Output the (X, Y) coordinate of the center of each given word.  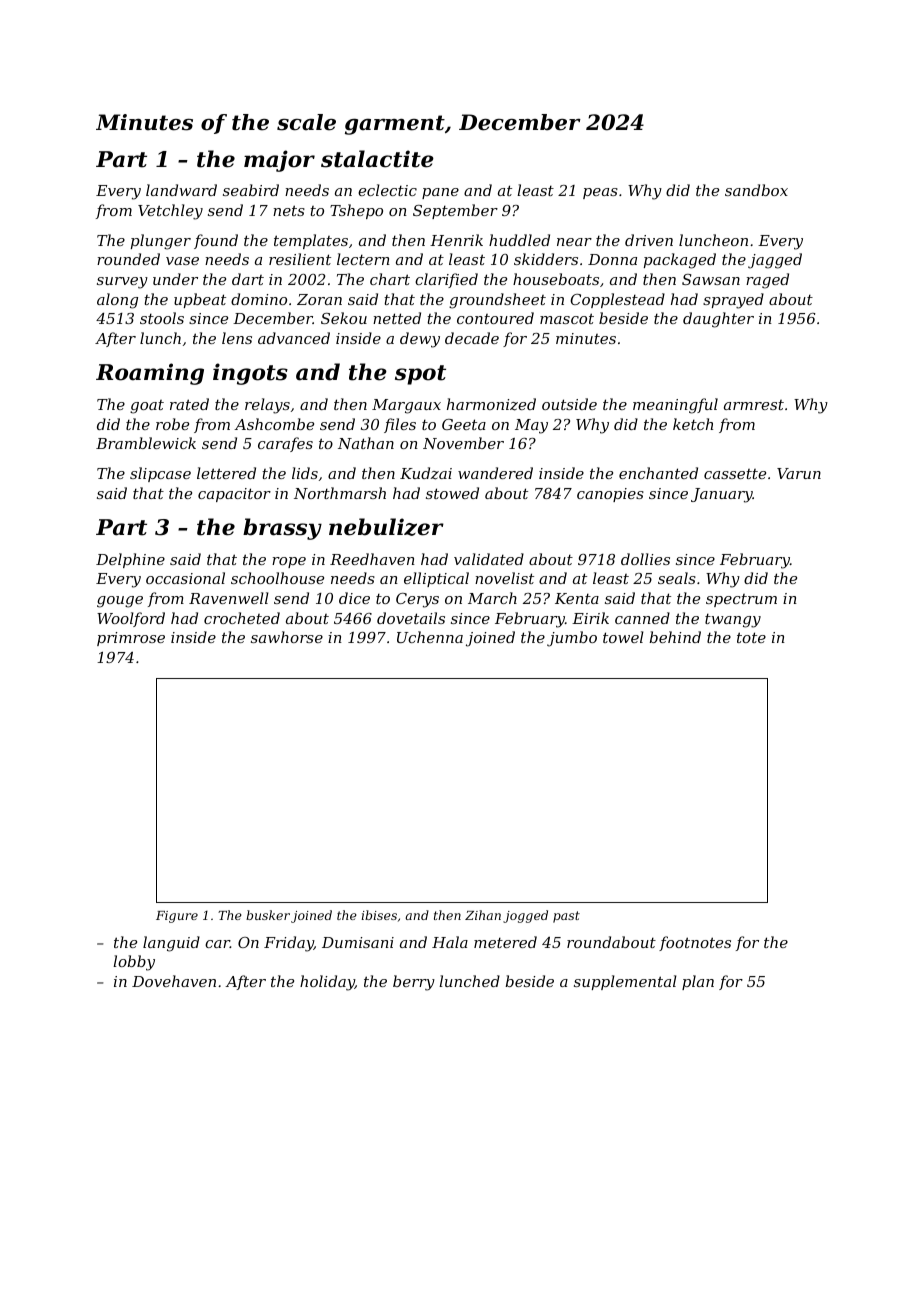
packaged (680, 261)
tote (751, 637)
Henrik (456, 240)
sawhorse (287, 637)
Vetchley (170, 212)
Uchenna (430, 637)
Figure (177, 917)
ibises (379, 915)
